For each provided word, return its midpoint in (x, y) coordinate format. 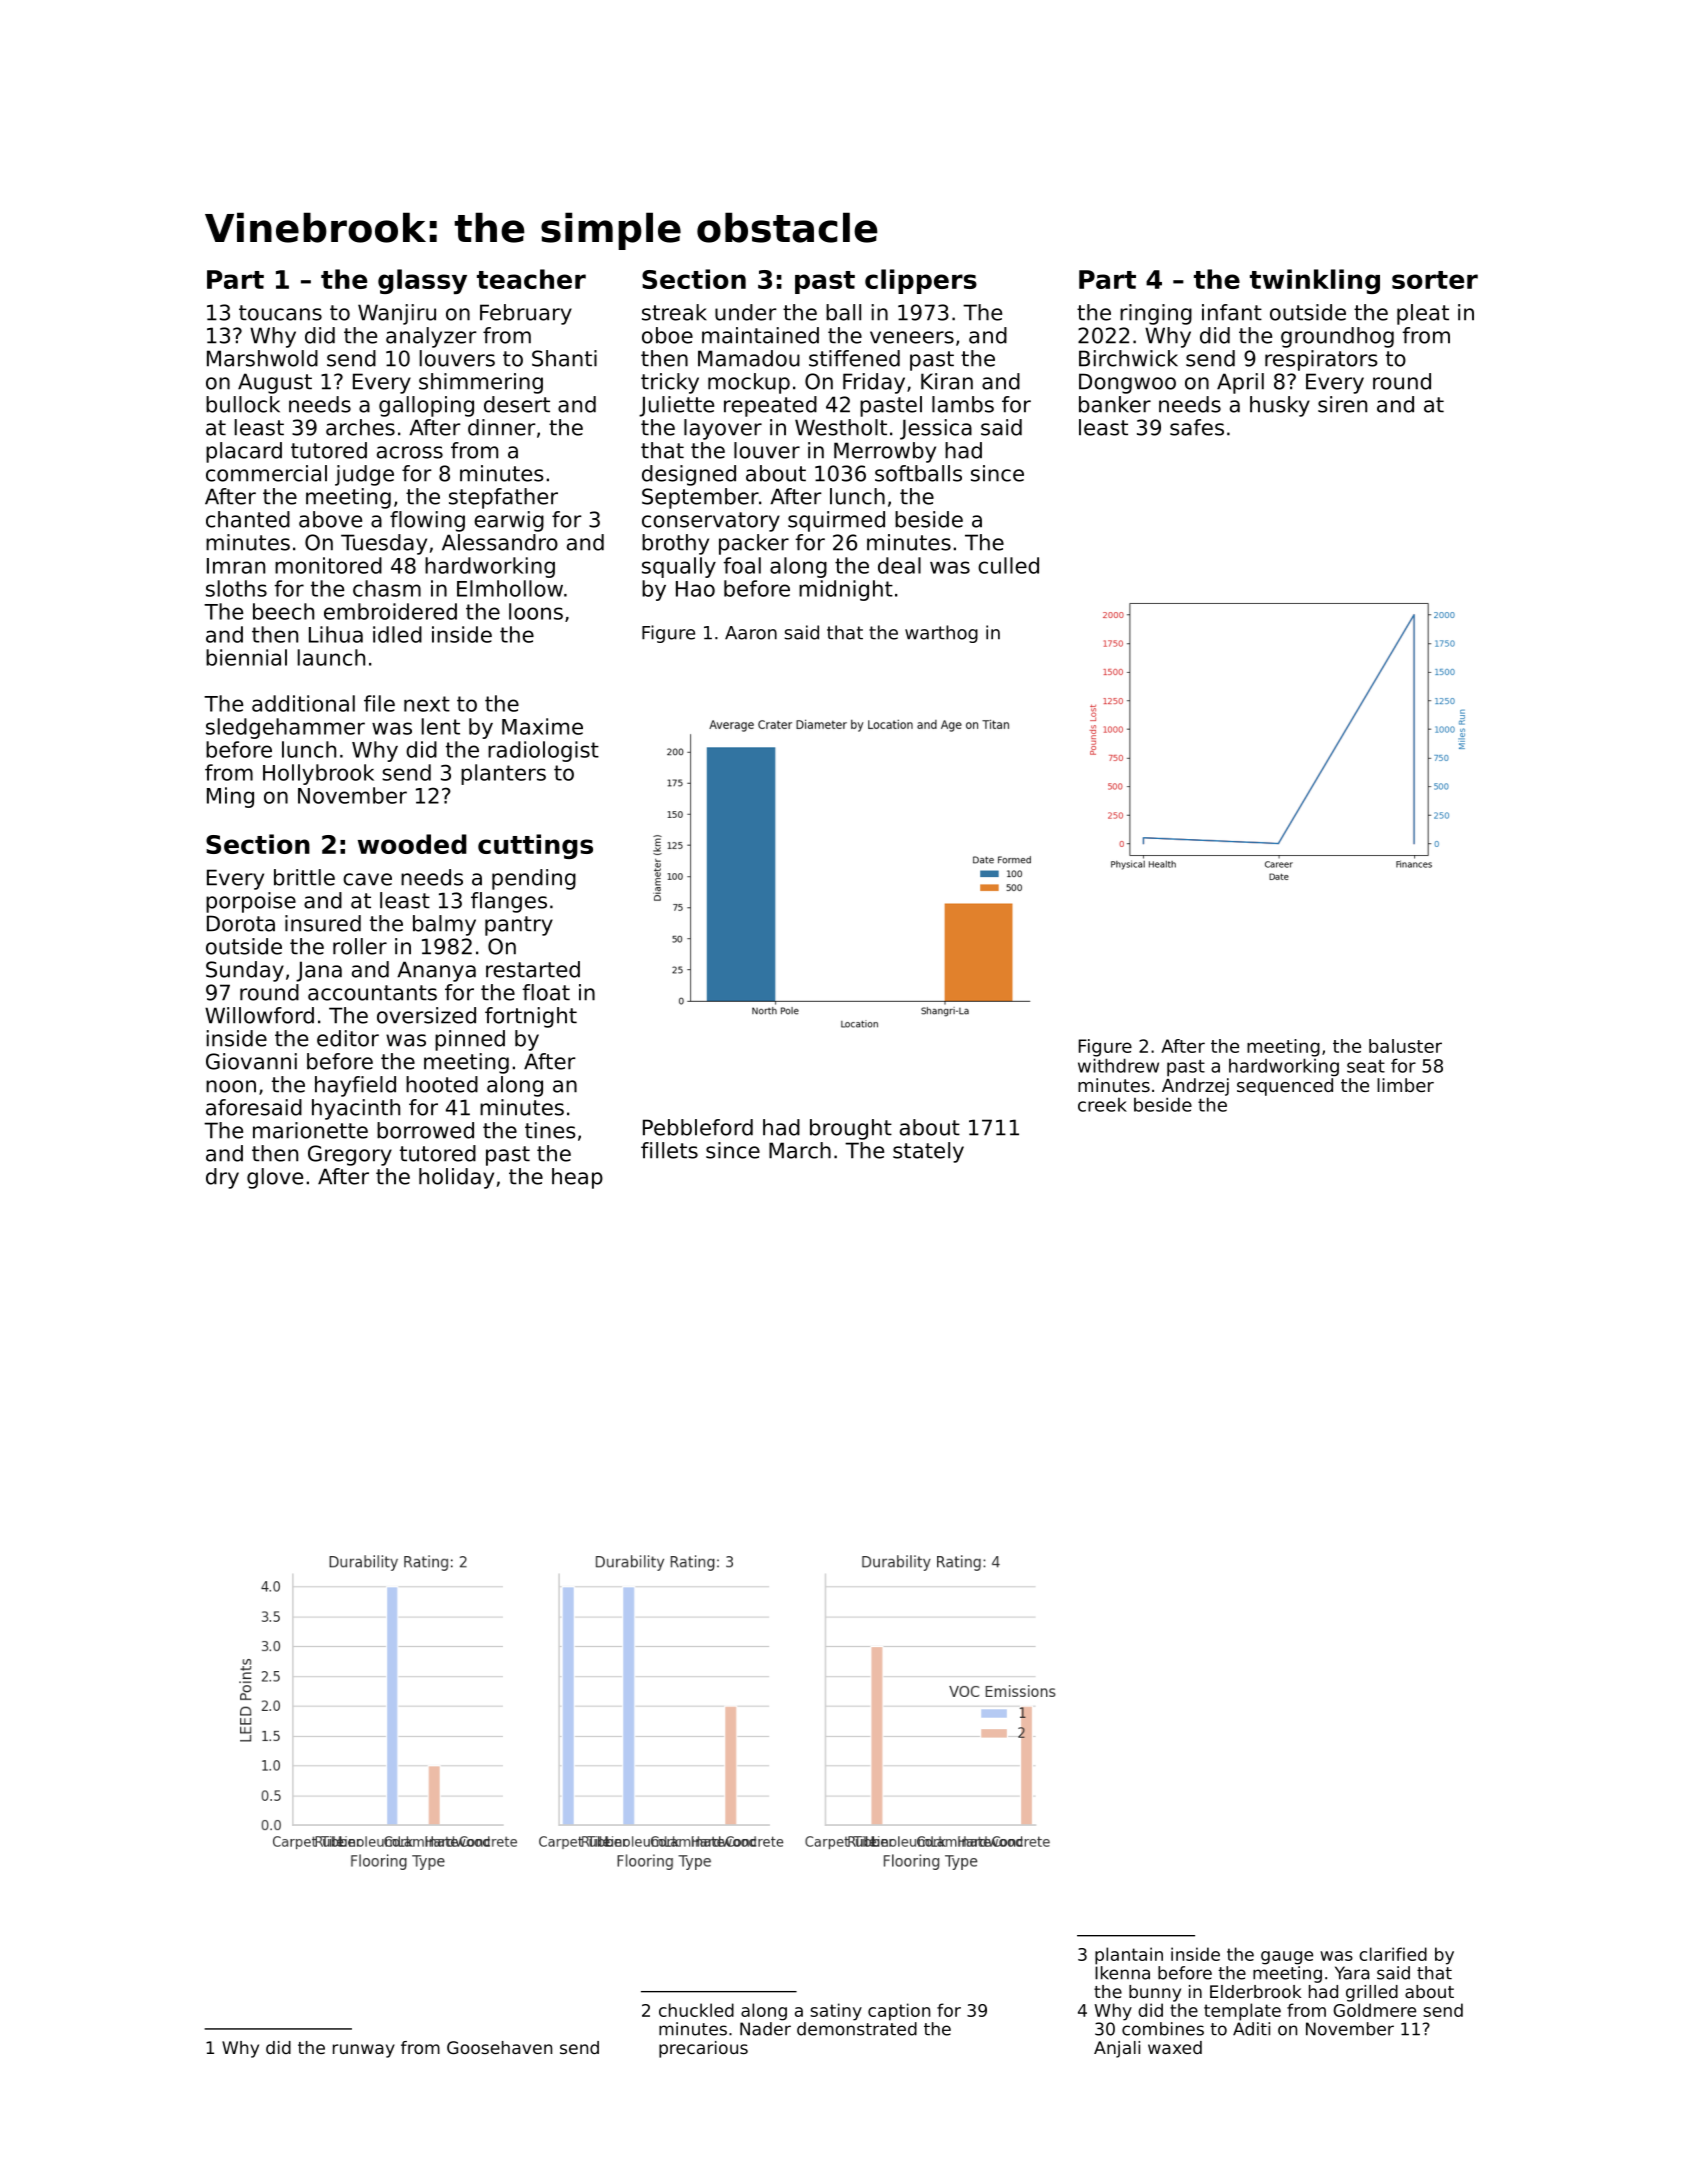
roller (360, 946)
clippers (921, 281)
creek (1102, 1105)
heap (577, 1178)
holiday (456, 1178)
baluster (1405, 1046)
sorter (1435, 280)
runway (364, 2051)
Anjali (1117, 2049)
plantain (1129, 1956)
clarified (1393, 1954)
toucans (280, 313)
